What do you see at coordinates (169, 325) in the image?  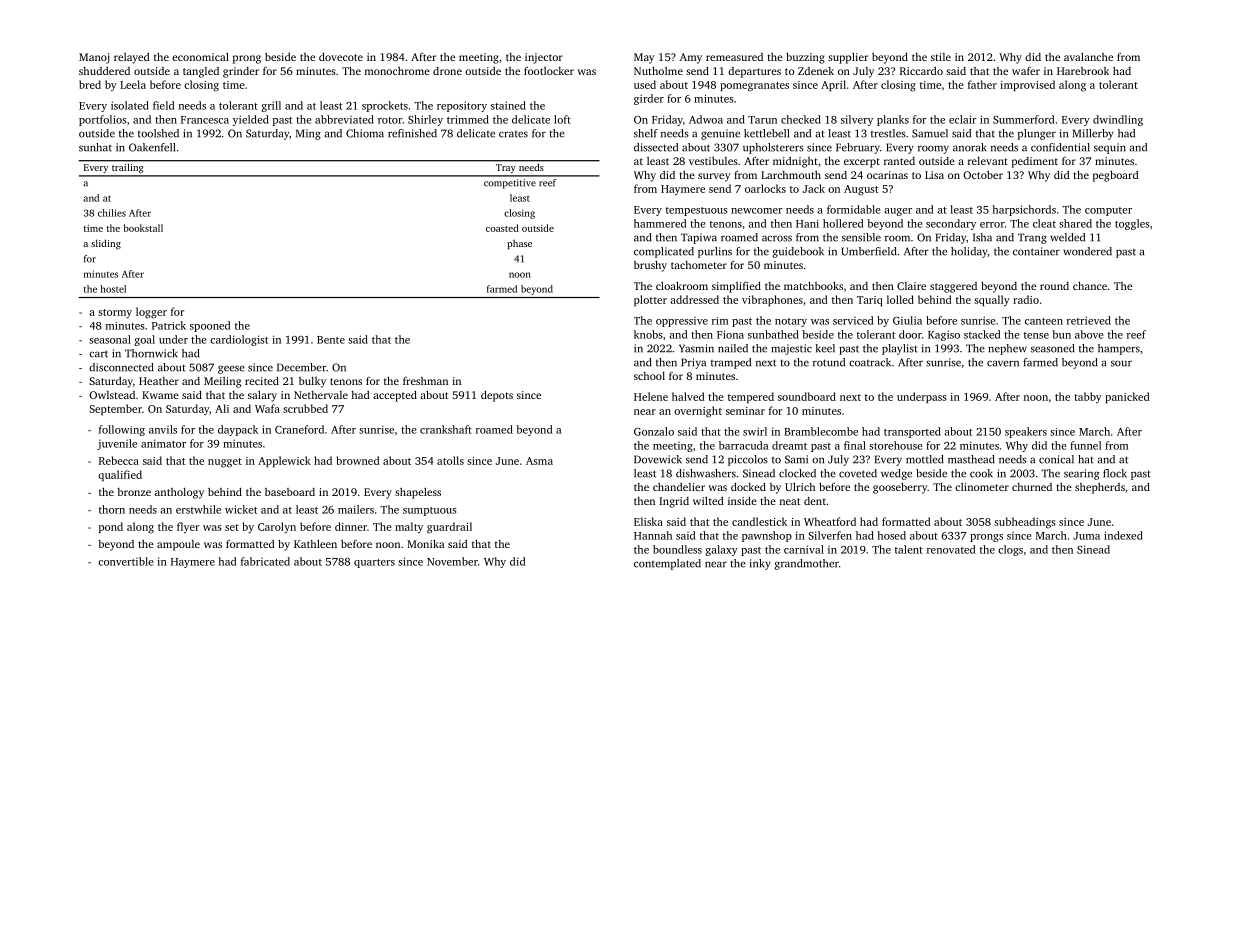 I see `Patrick` at bounding box center [169, 325].
